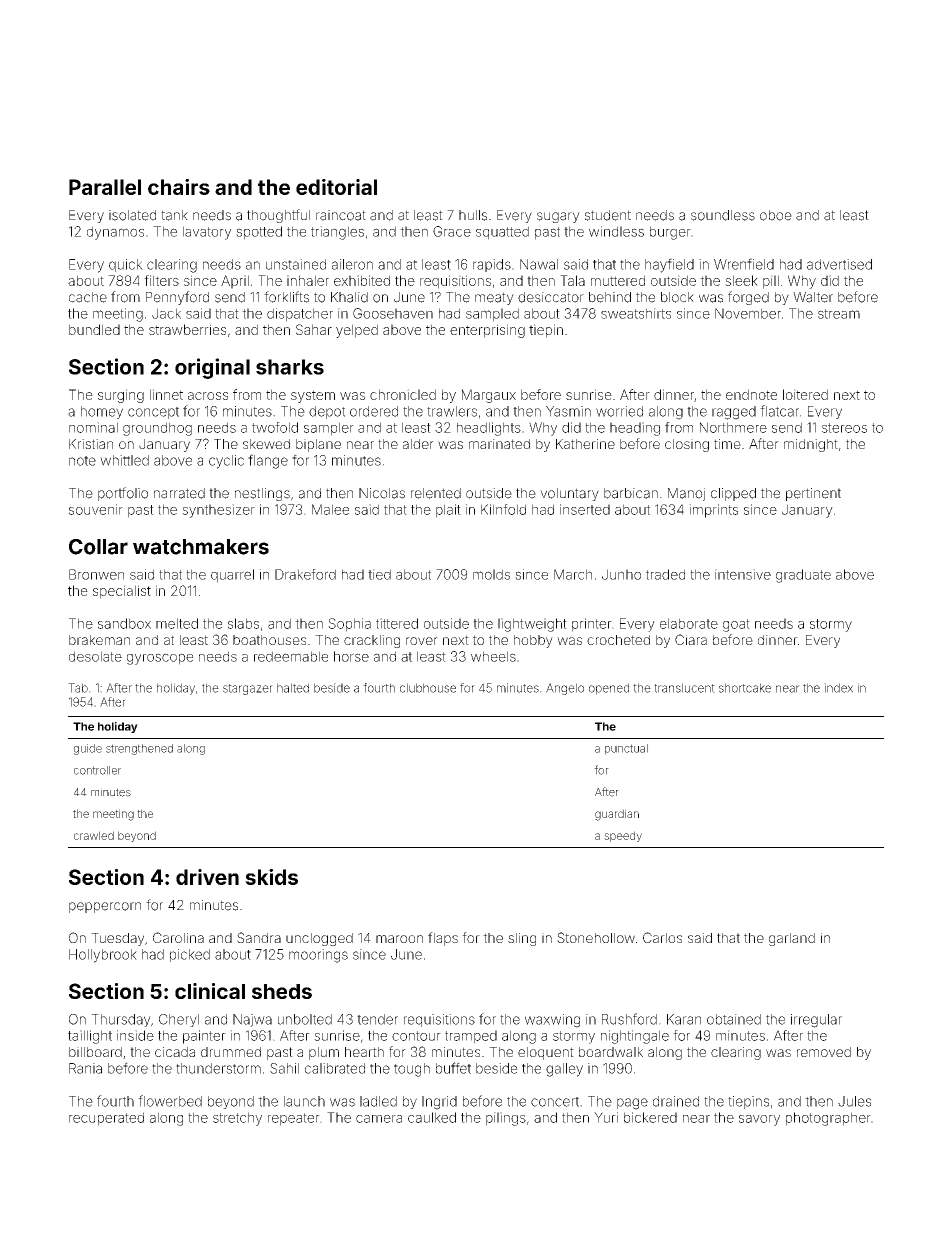 This screenshot has width=952, height=1233. I want to click on stretchy, so click(237, 1119).
